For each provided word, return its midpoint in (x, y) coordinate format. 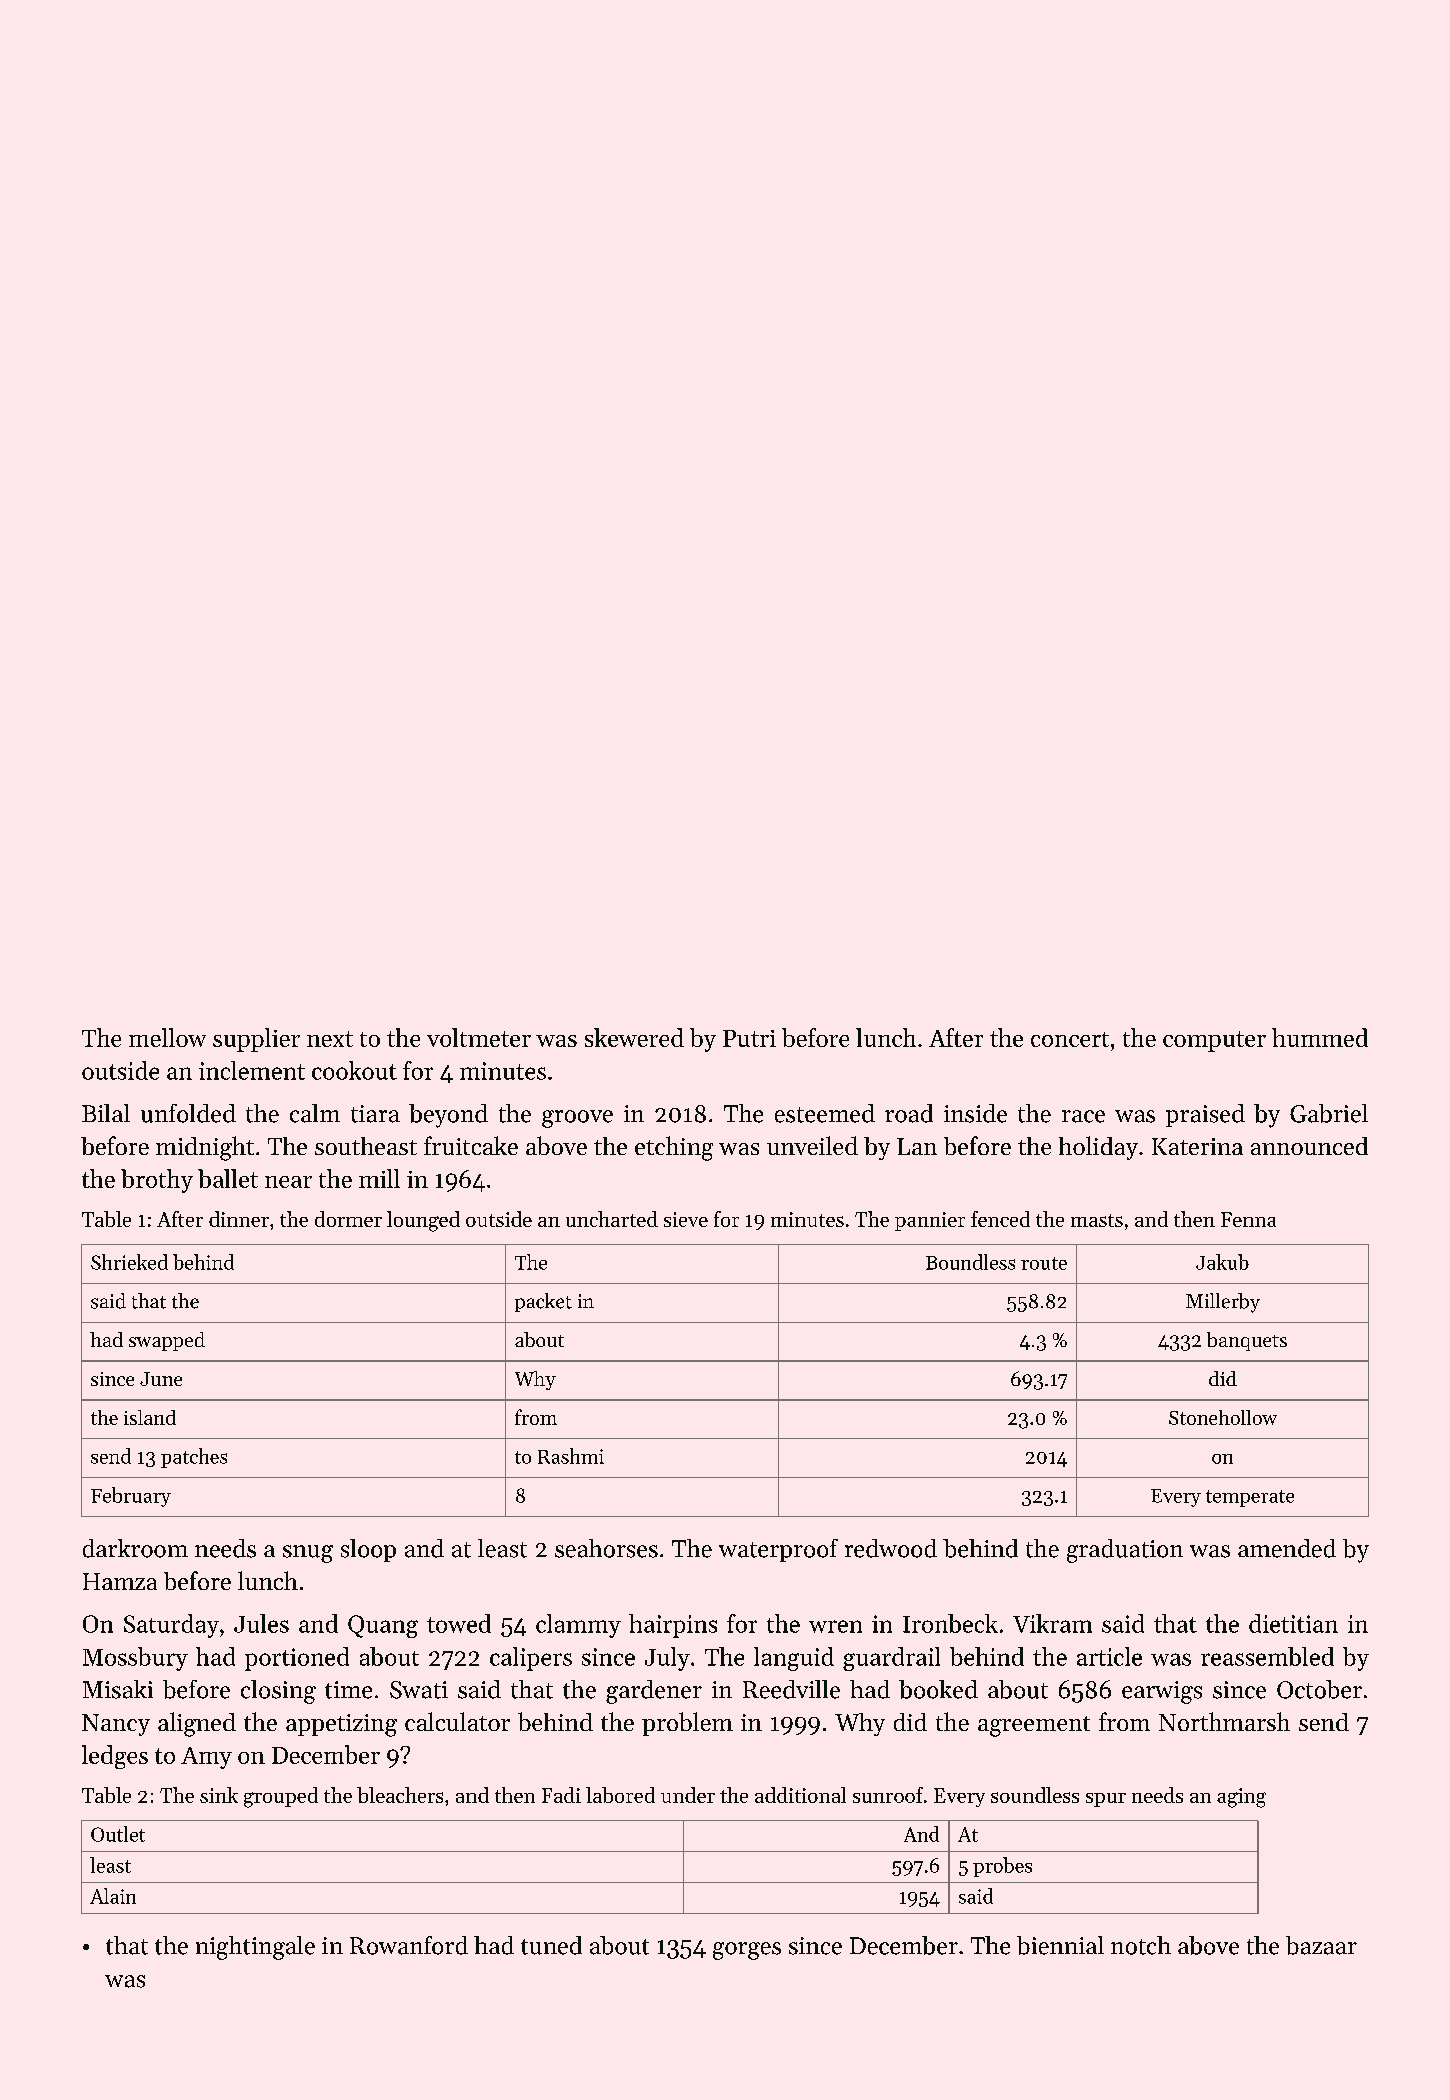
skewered (634, 1037)
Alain (113, 1896)
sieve (686, 1219)
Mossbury (135, 1659)
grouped (281, 1797)
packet (543, 1302)
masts (1097, 1220)
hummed (1320, 1037)
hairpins (673, 1626)
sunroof (888, 1795)
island (150, 1417)
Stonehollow (1223, 1417)
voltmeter (479, 1037)
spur (1106, 1800)
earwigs (1162, 1692)
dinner (239, 1219)
